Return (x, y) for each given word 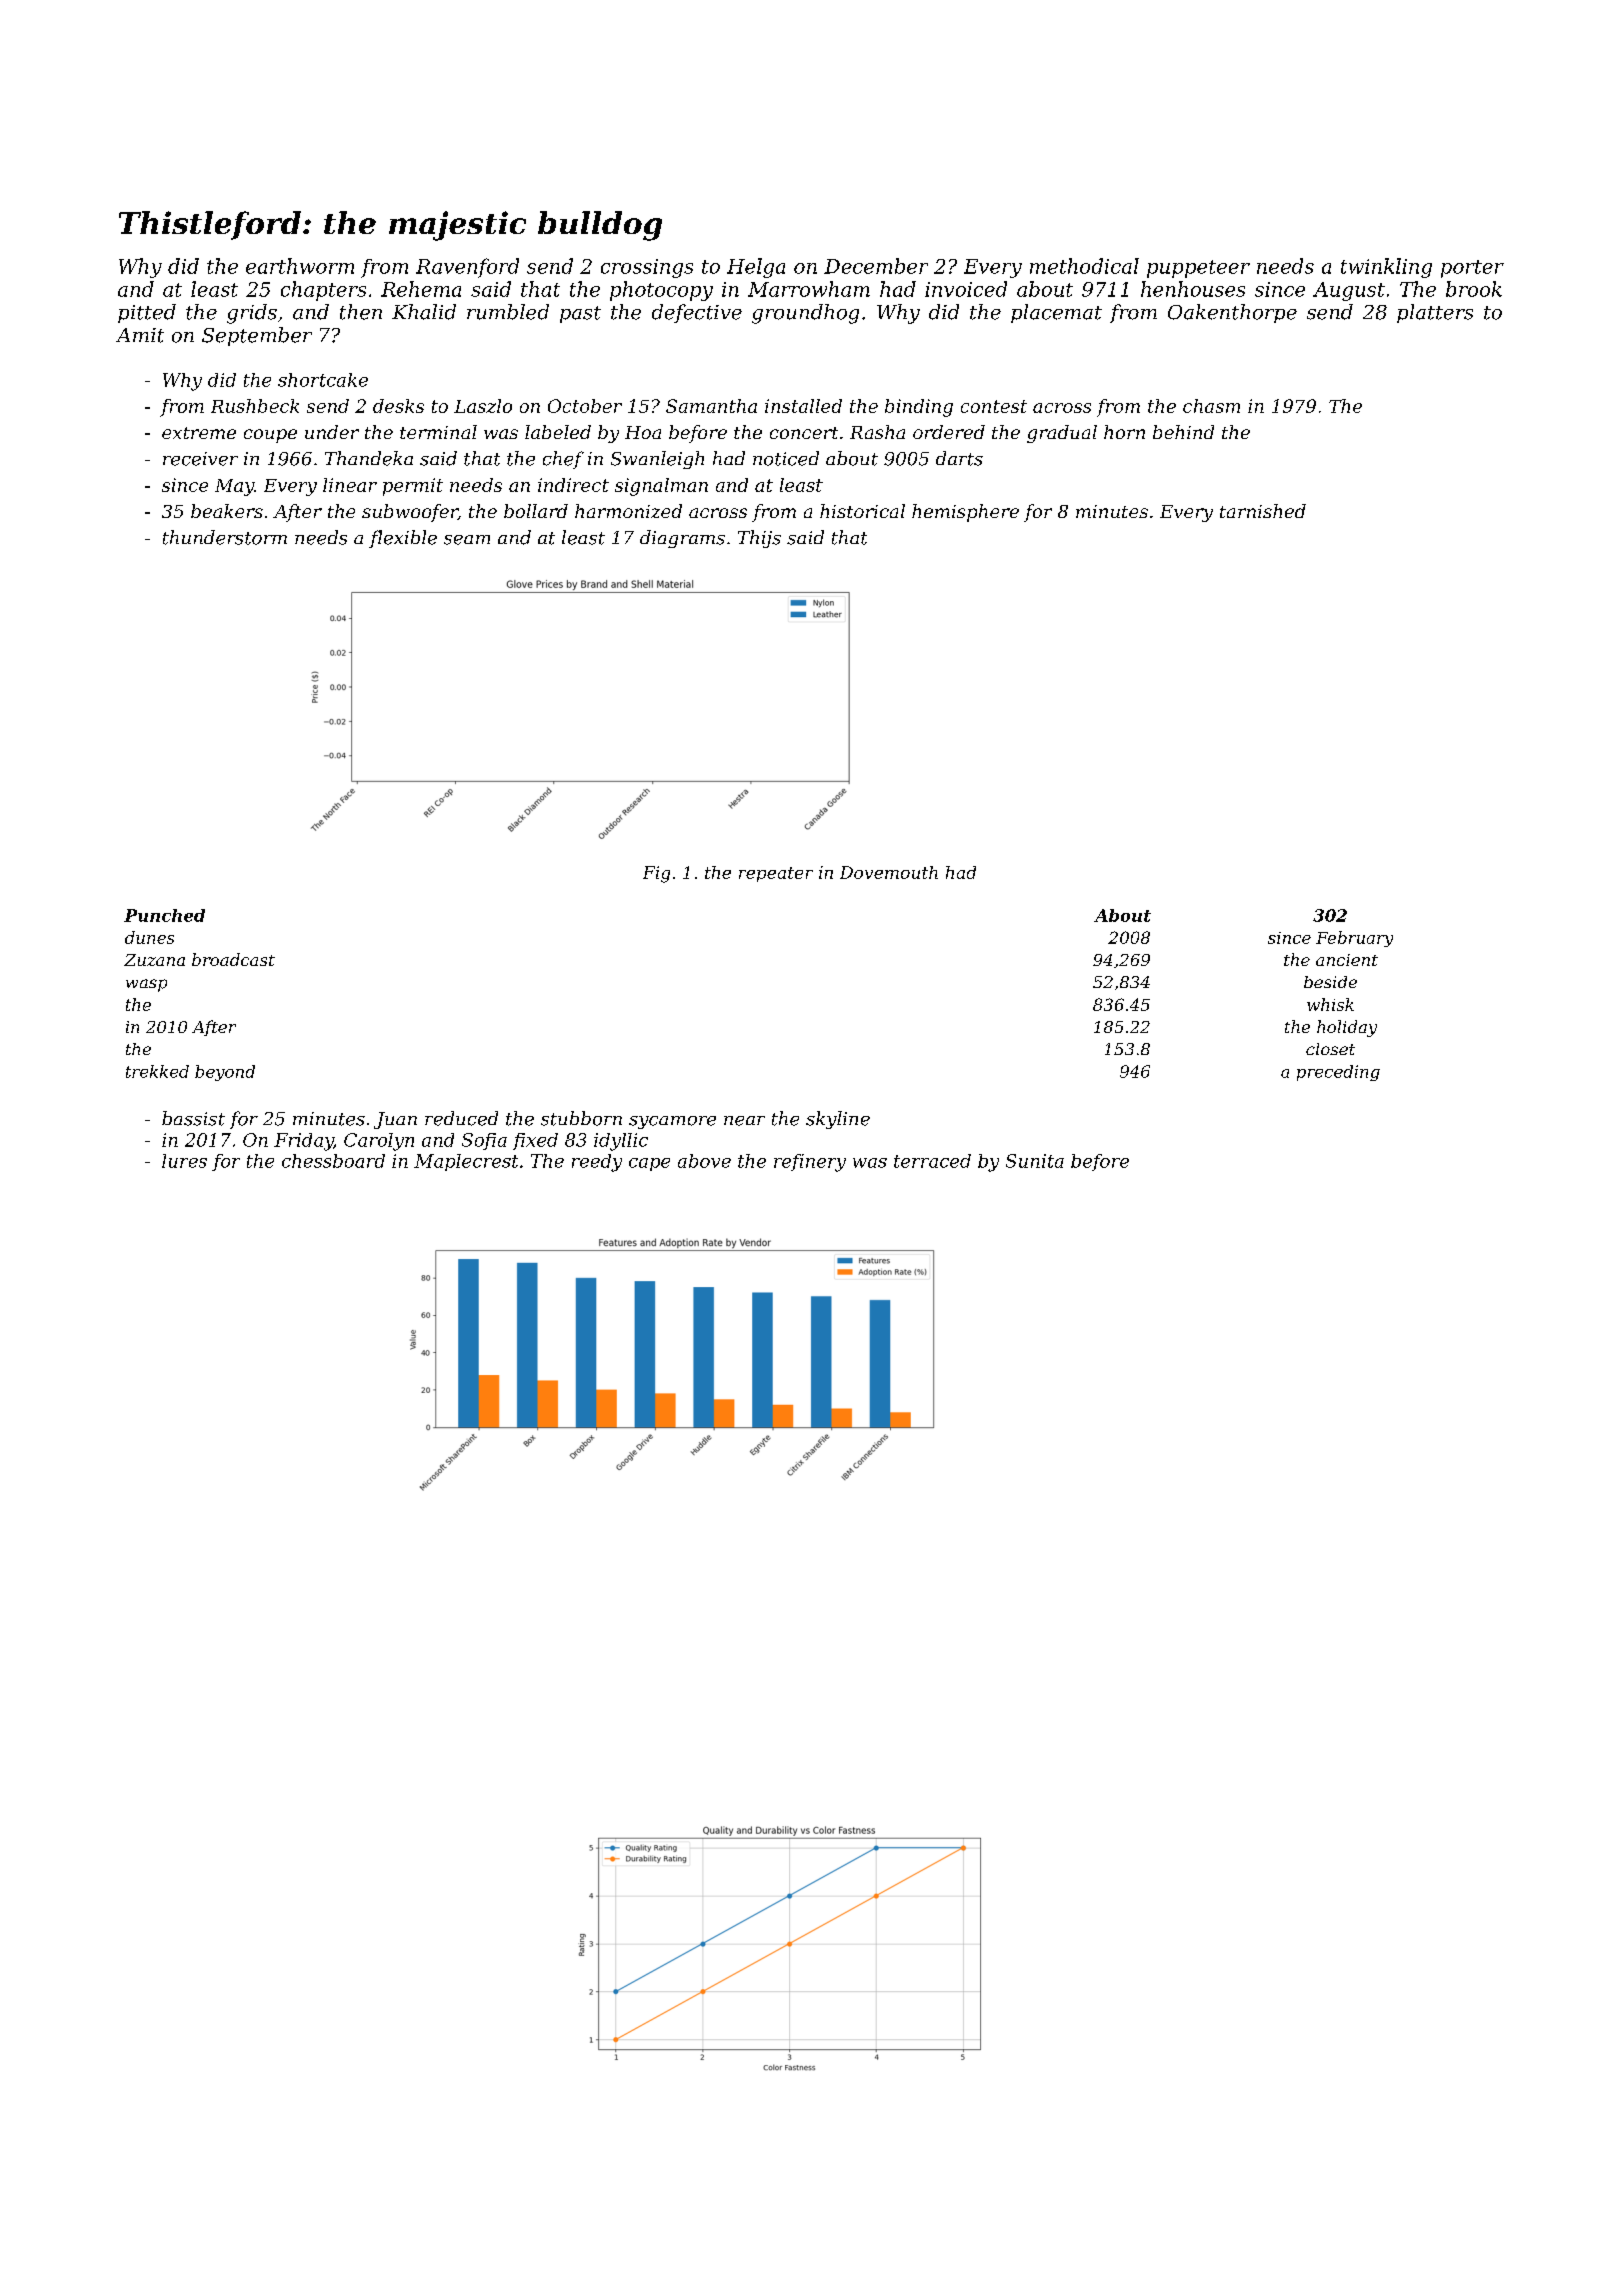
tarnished (1263, 511)
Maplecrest (466, 1162)
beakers (227, 511)
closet (1330, 1049)
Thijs (759, 539)
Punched (164, 915)
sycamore (672, 1122)
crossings (647, 268)
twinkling (1386, 268)
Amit (140, 335)
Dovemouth (889, 872)
